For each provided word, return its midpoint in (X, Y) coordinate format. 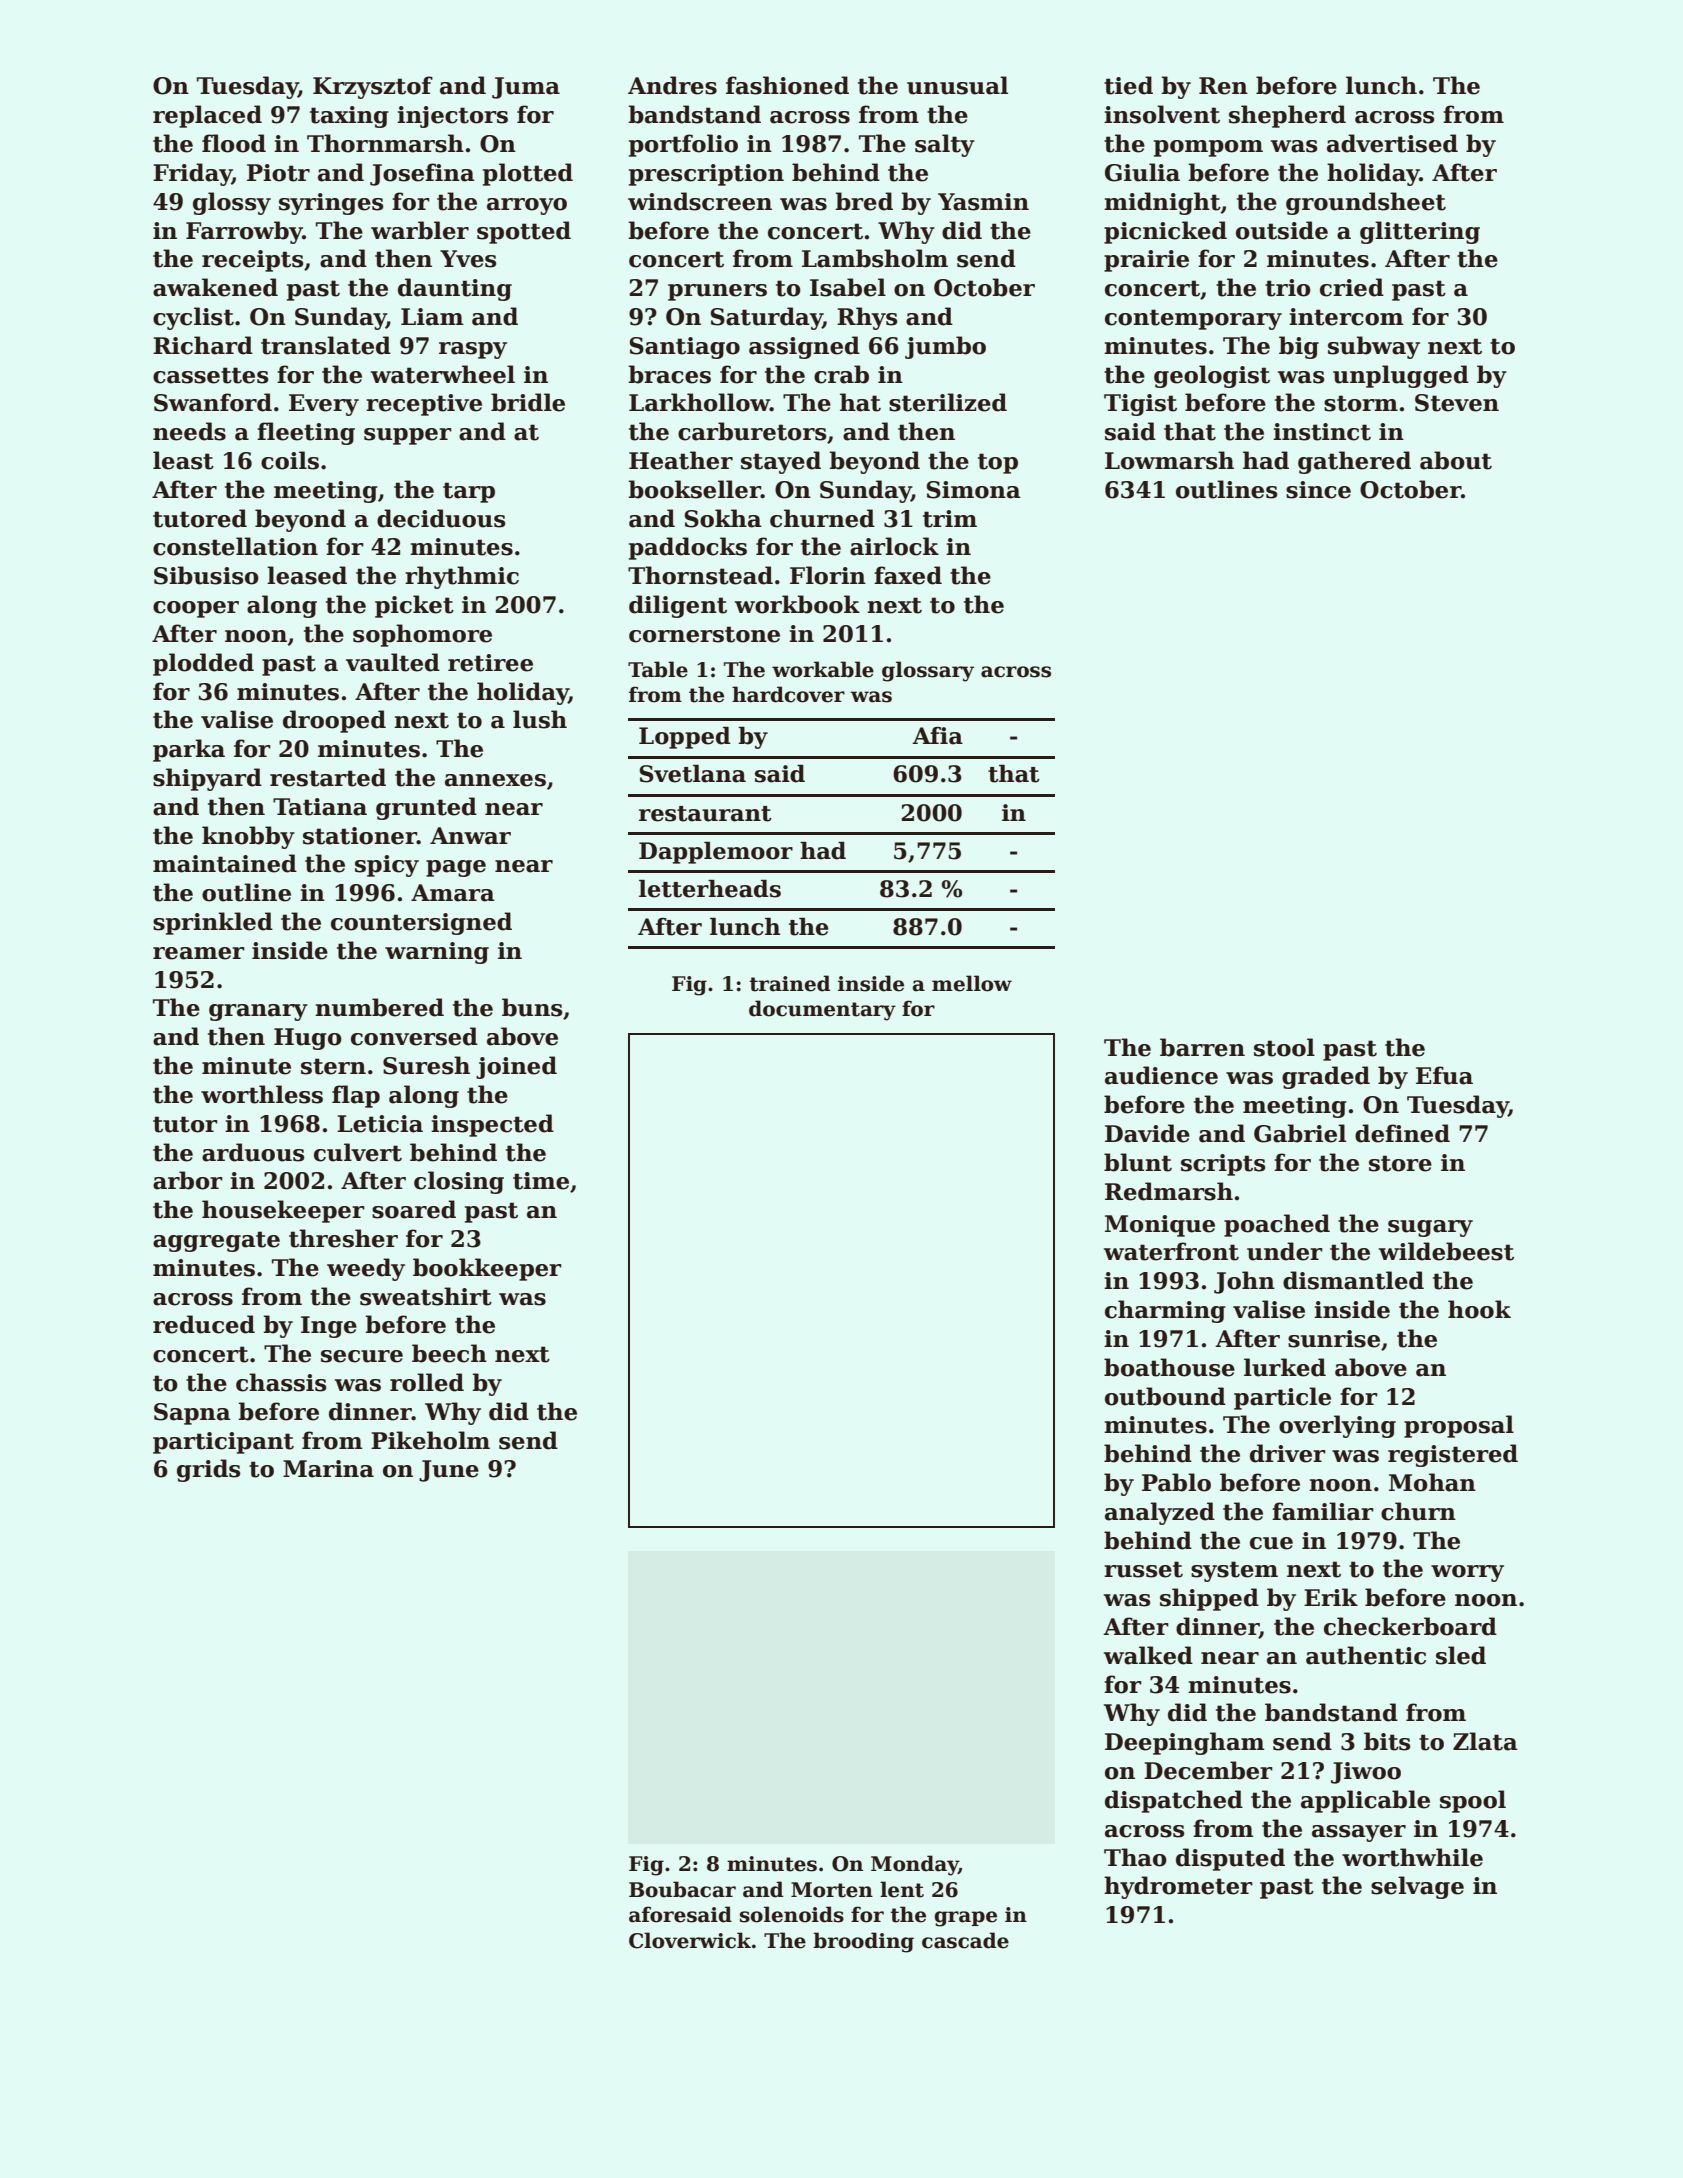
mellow (972, 983)
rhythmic (462, 577)
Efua (1444, 1075)
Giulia (1142, 172)
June (449, 1471)
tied (1128, 85)
